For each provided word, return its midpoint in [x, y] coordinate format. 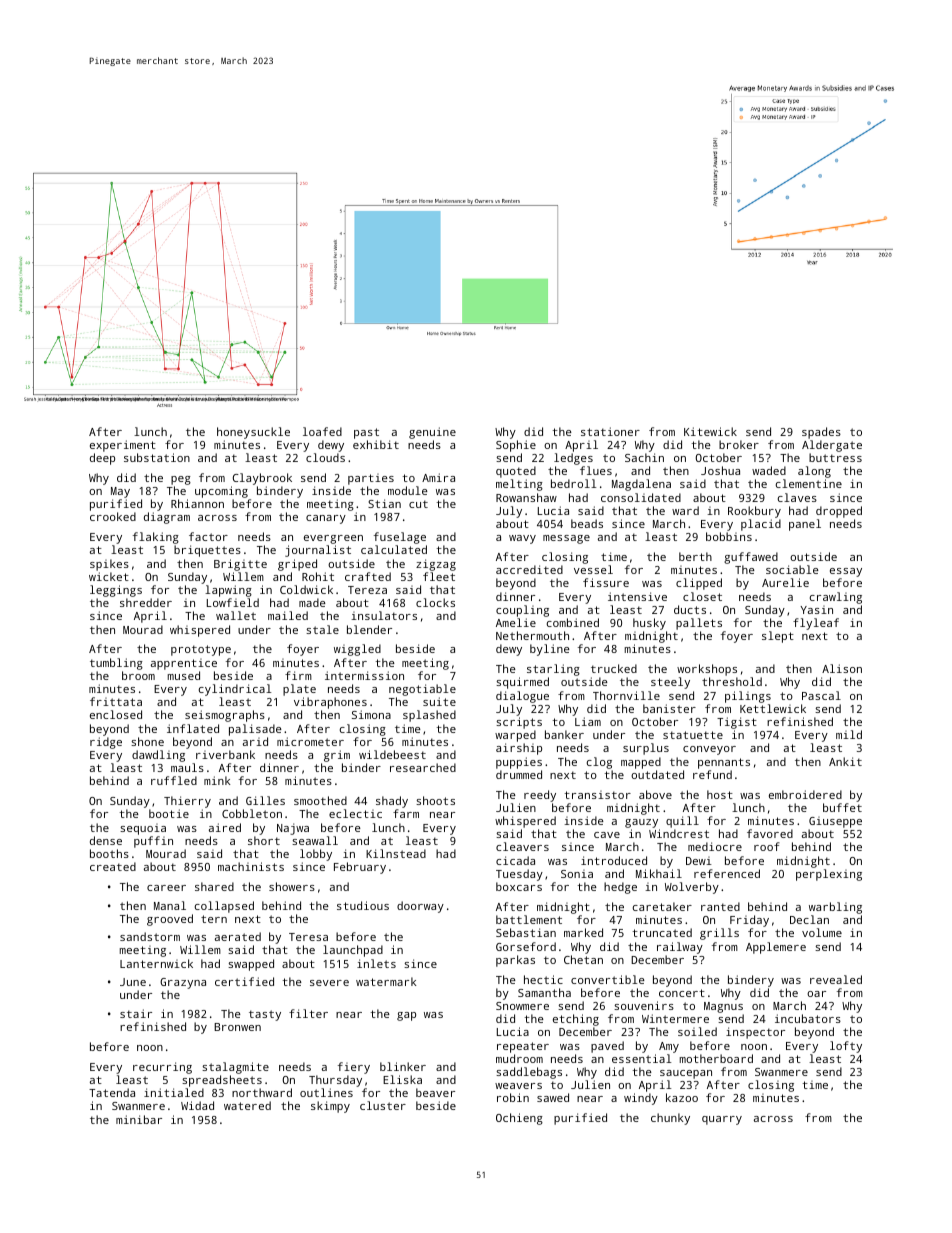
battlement [529, 919]
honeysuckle [253, 433]
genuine [432, 433]
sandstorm [150, 936]
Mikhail [659, 873]
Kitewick [710, 431]
